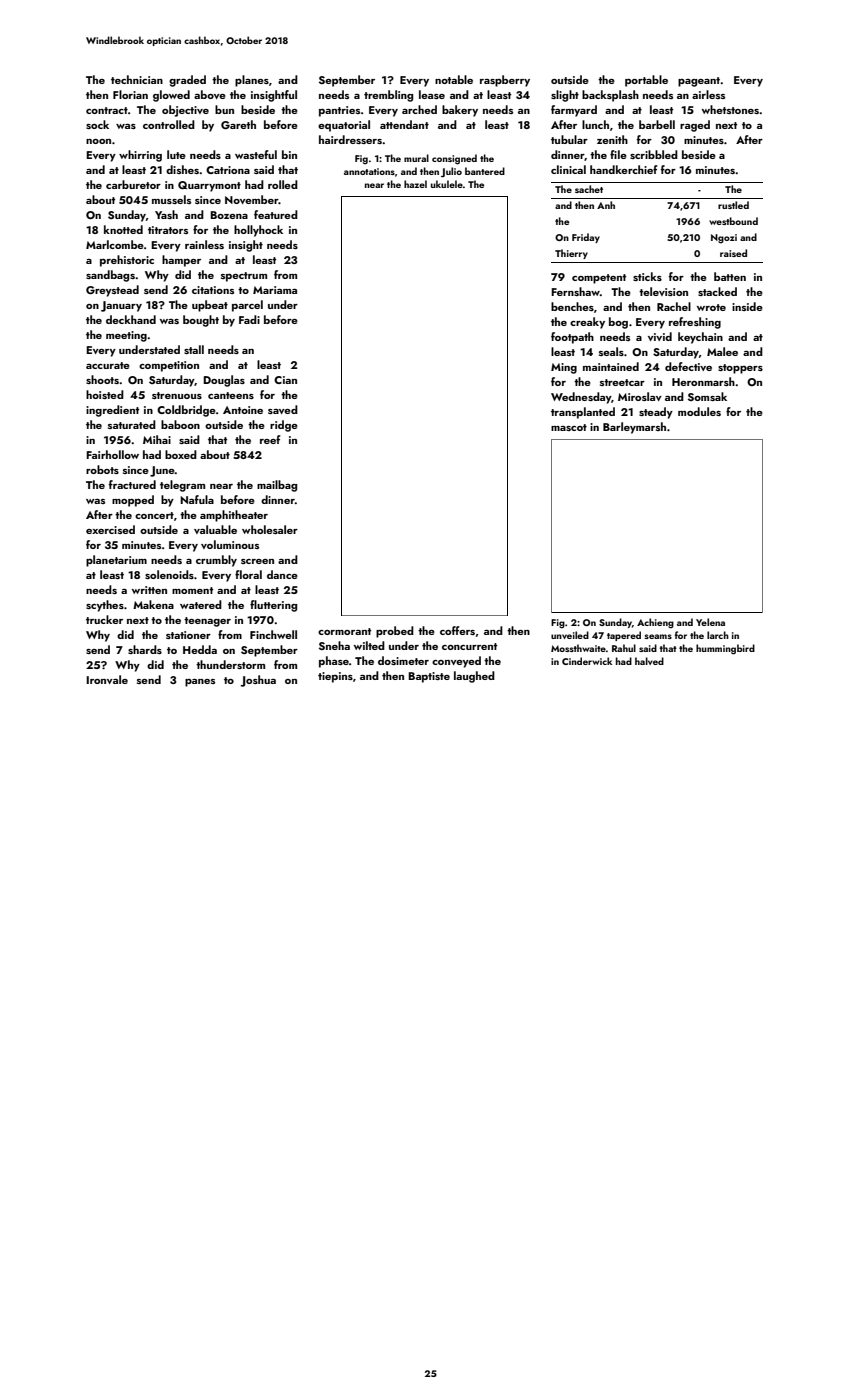  I want to click on Baptiste, so click(429, 677).
